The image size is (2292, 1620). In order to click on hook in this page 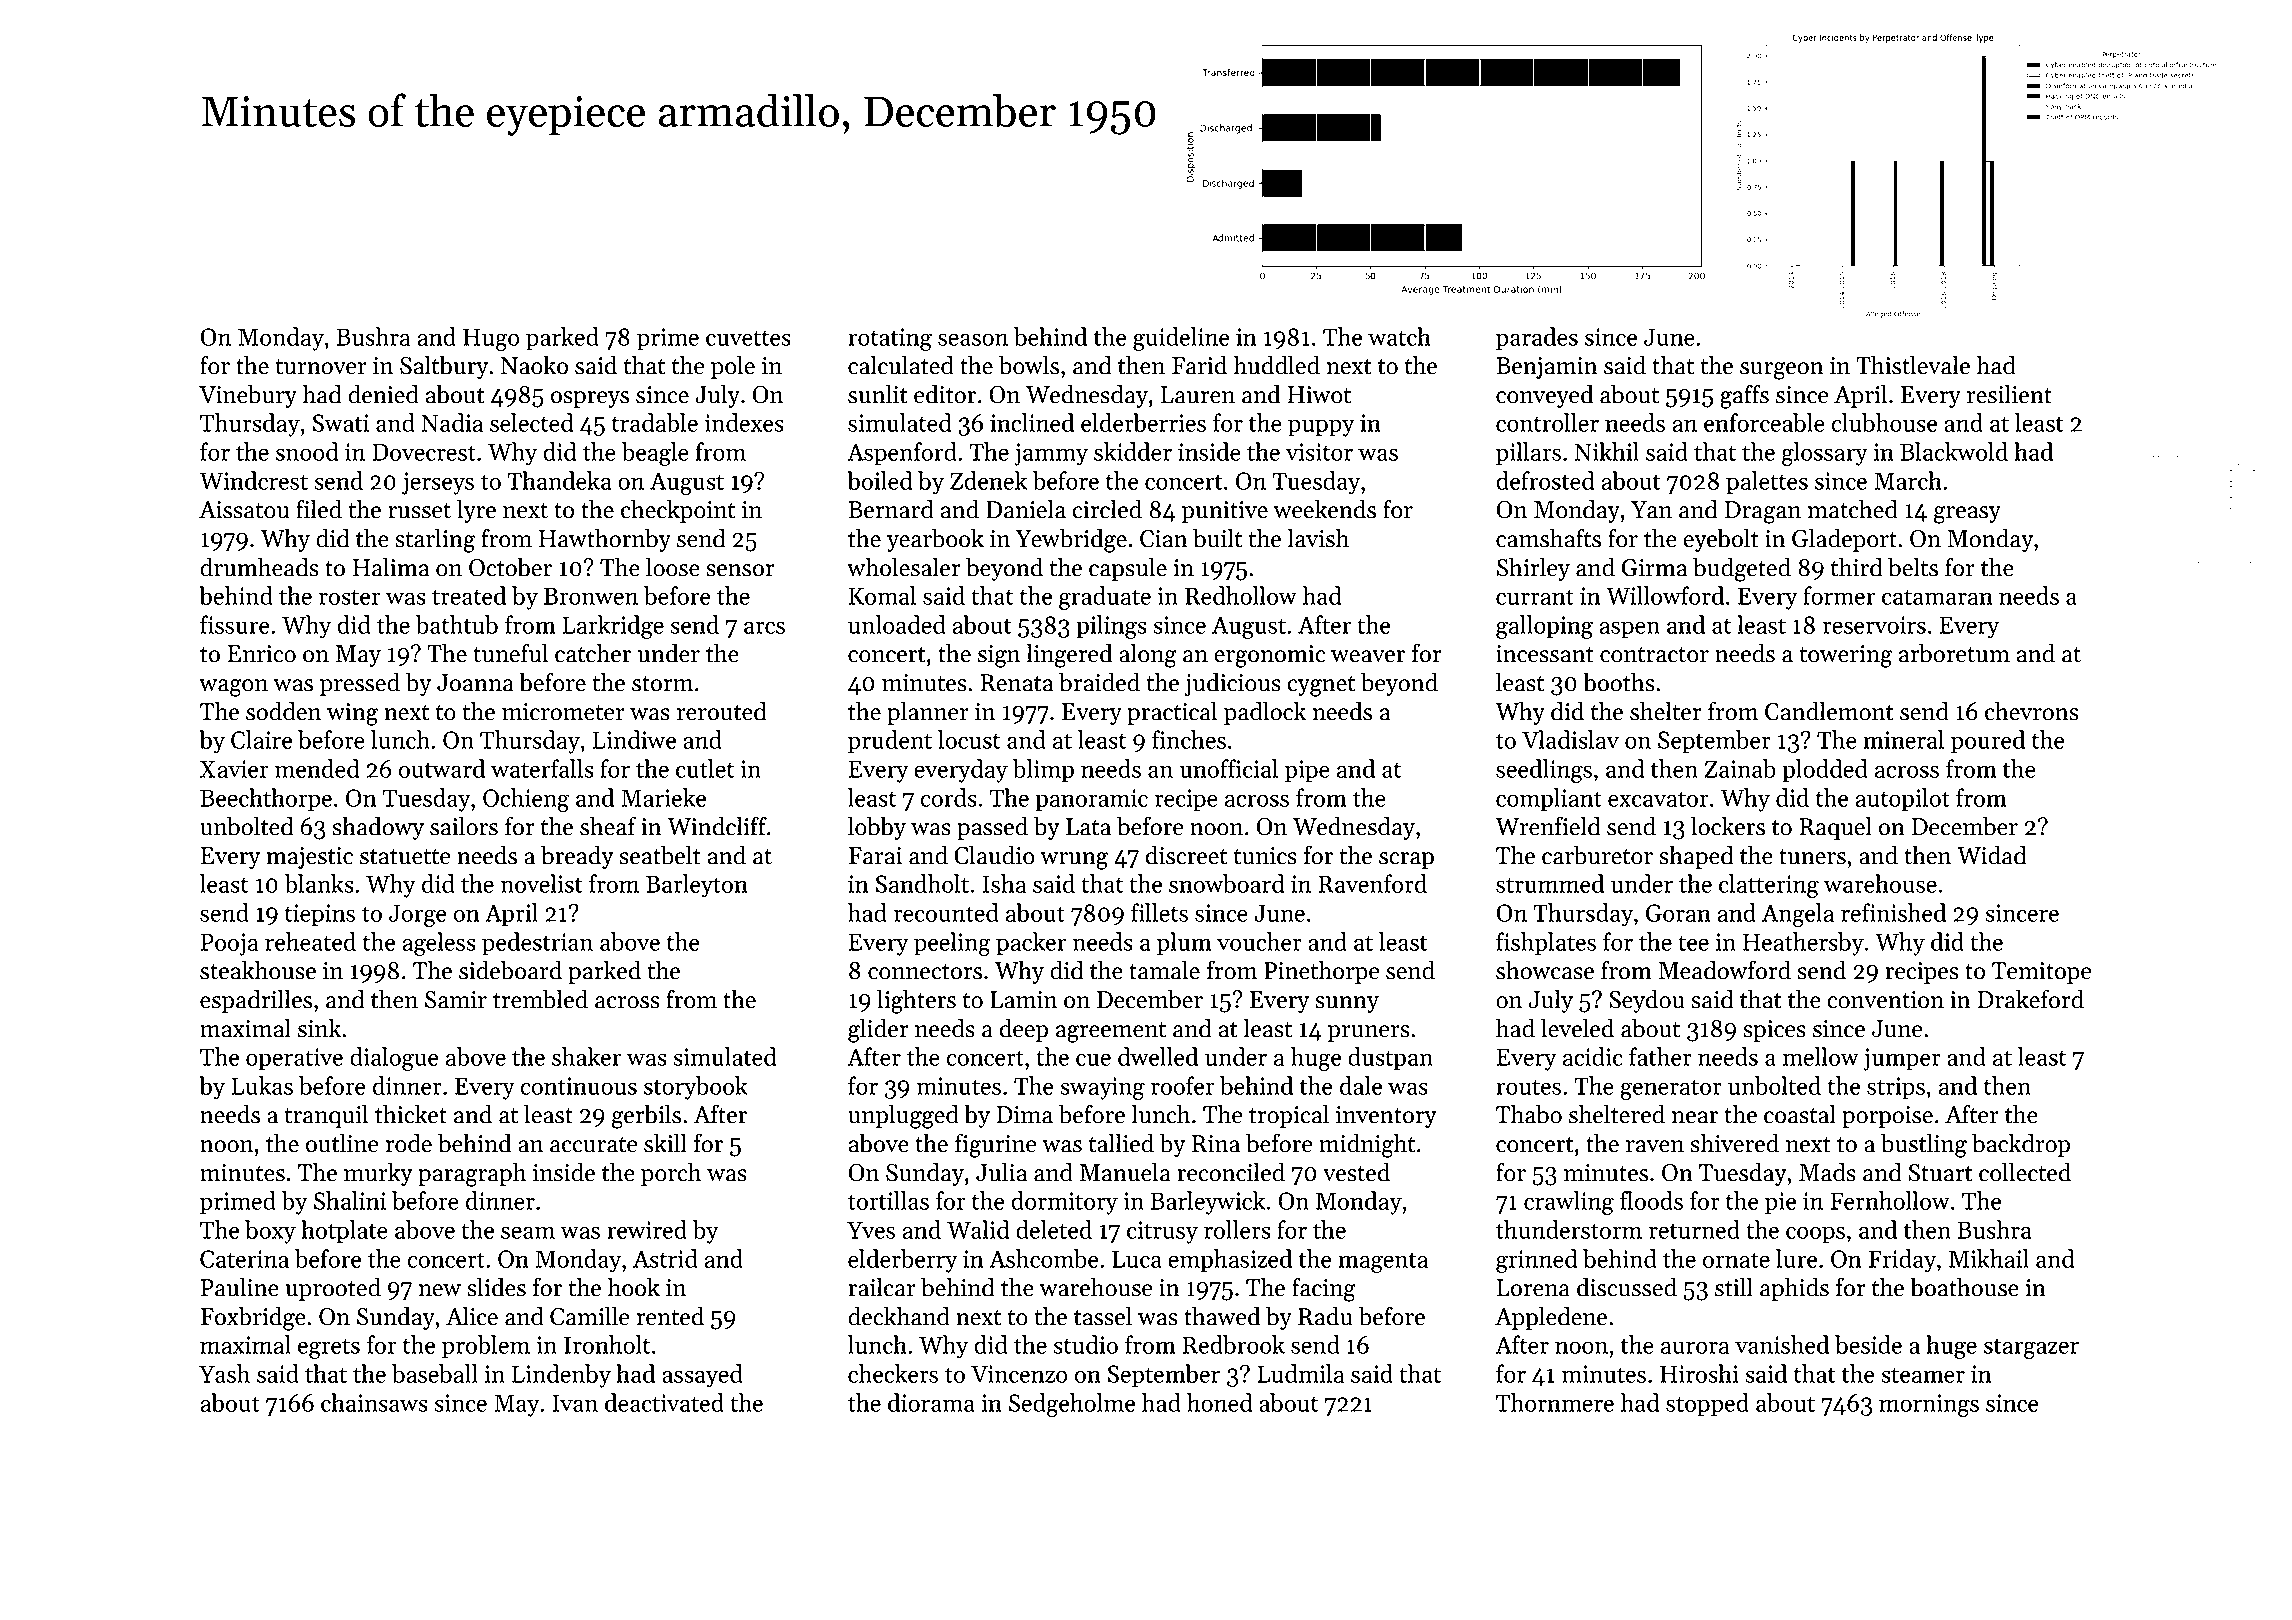, I will do `click(634, 1287)`.
